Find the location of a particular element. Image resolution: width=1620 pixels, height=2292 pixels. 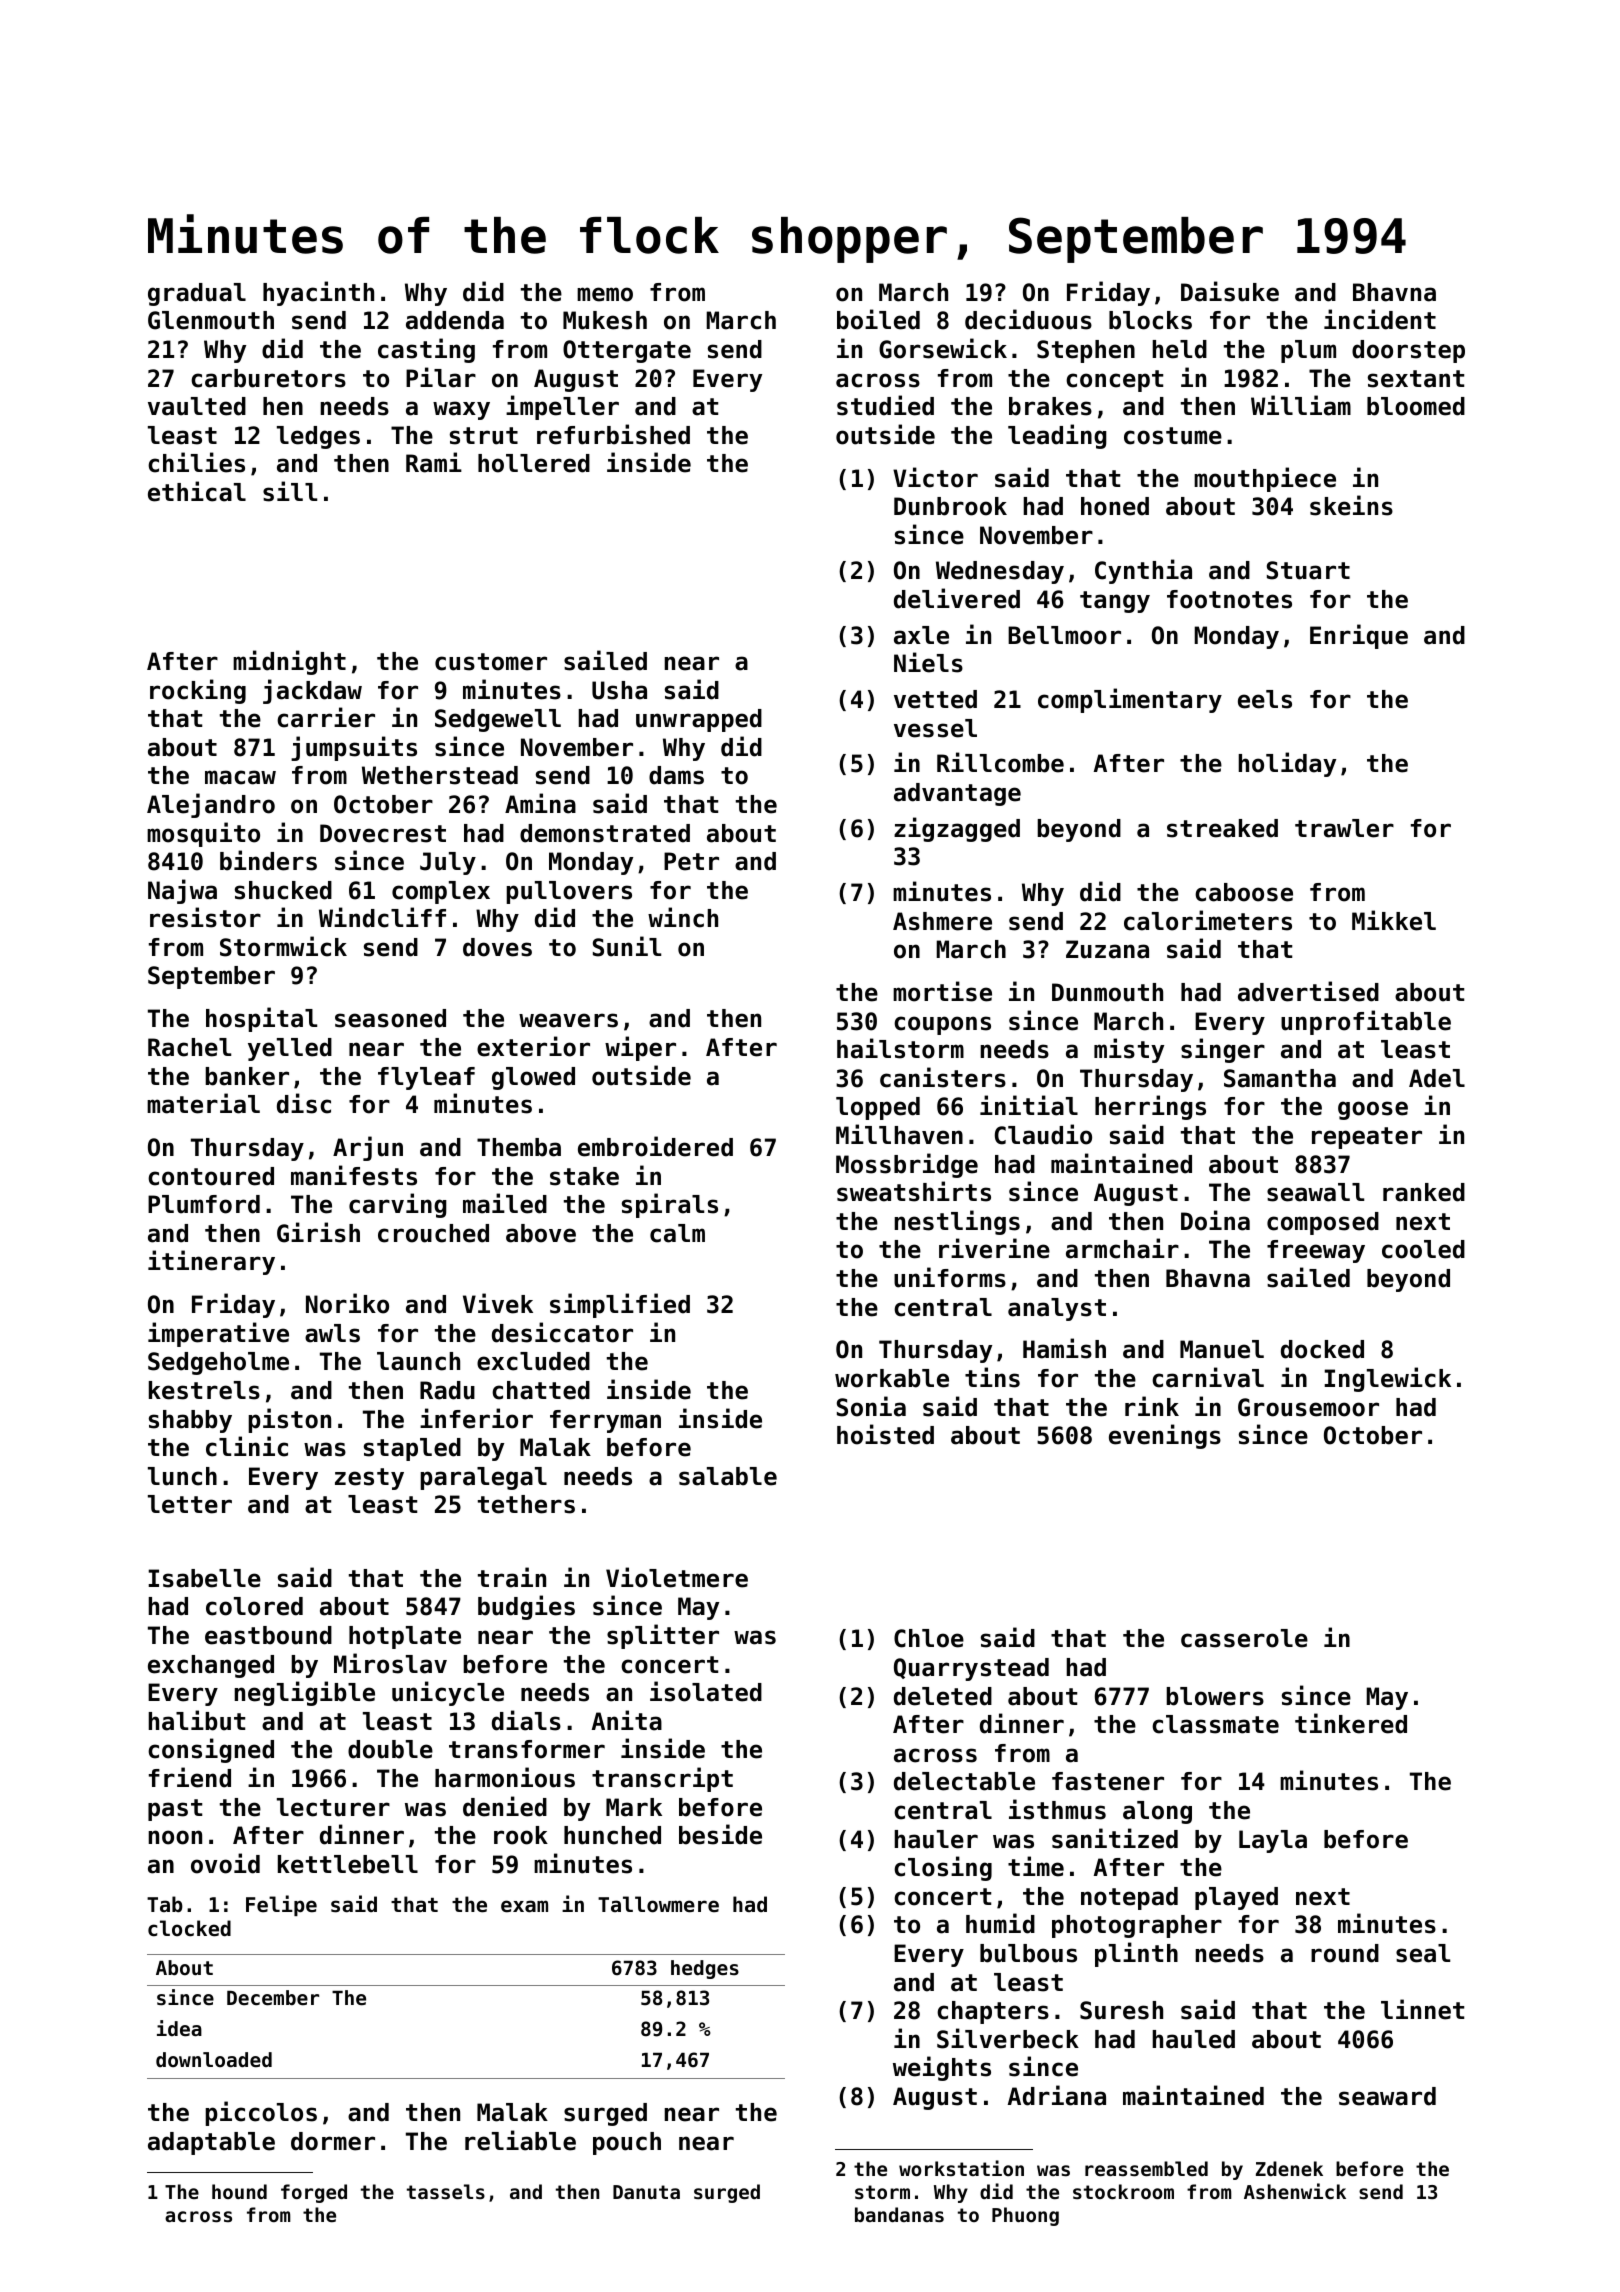

unprofitable is located at coordinates (1366, 1022).
